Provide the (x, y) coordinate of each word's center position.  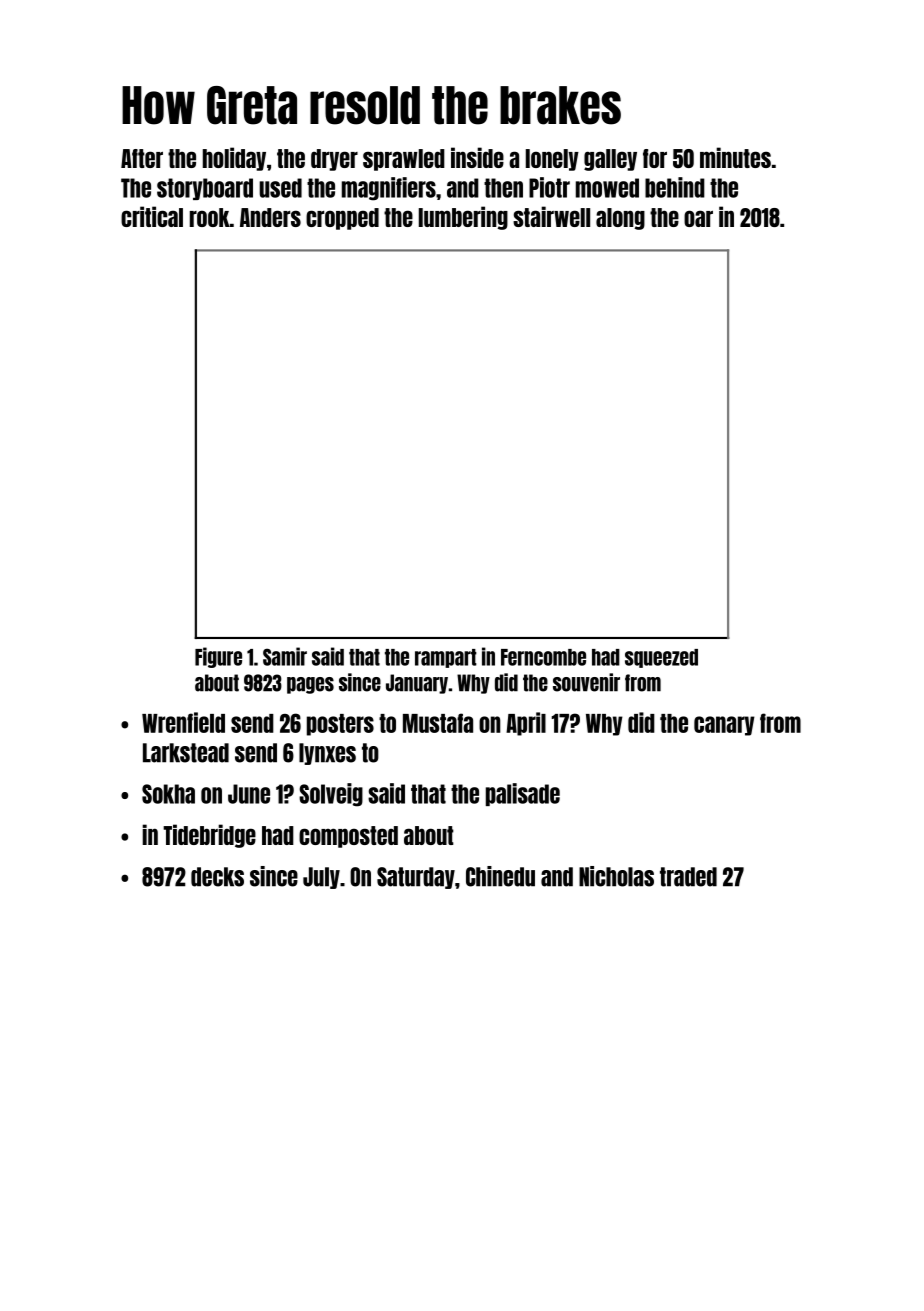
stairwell (551, 216)
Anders (270, 217)
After (142, 158)
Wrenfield (183, 722)
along (620, 219)
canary (724, 726)
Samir (285, 656)
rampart (446, 658)
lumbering (463, 218)
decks (217, 877)
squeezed (661, 658)
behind (675, 187)
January (417, 684)
